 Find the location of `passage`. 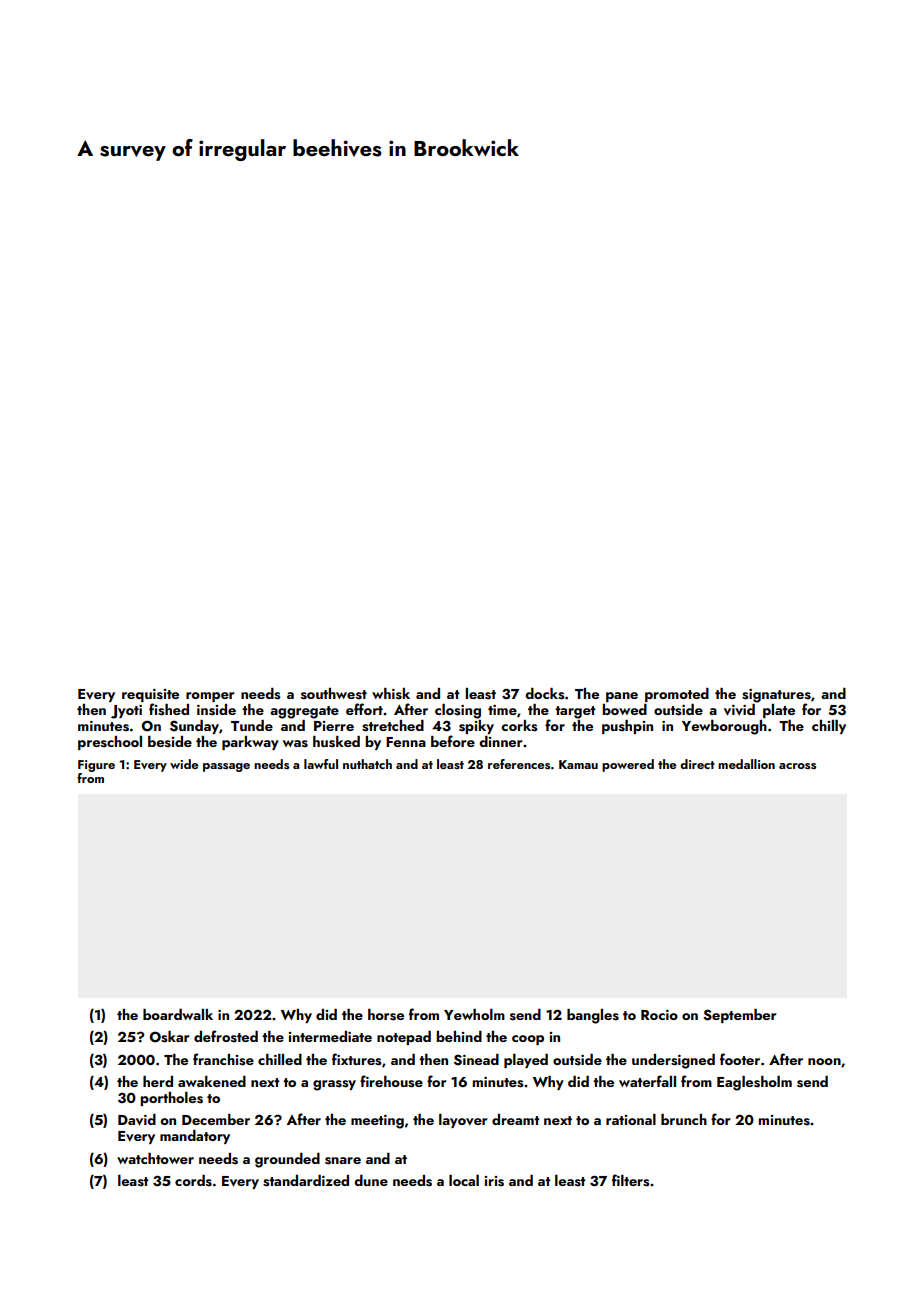

passage is located at coordinates (226, 767).
